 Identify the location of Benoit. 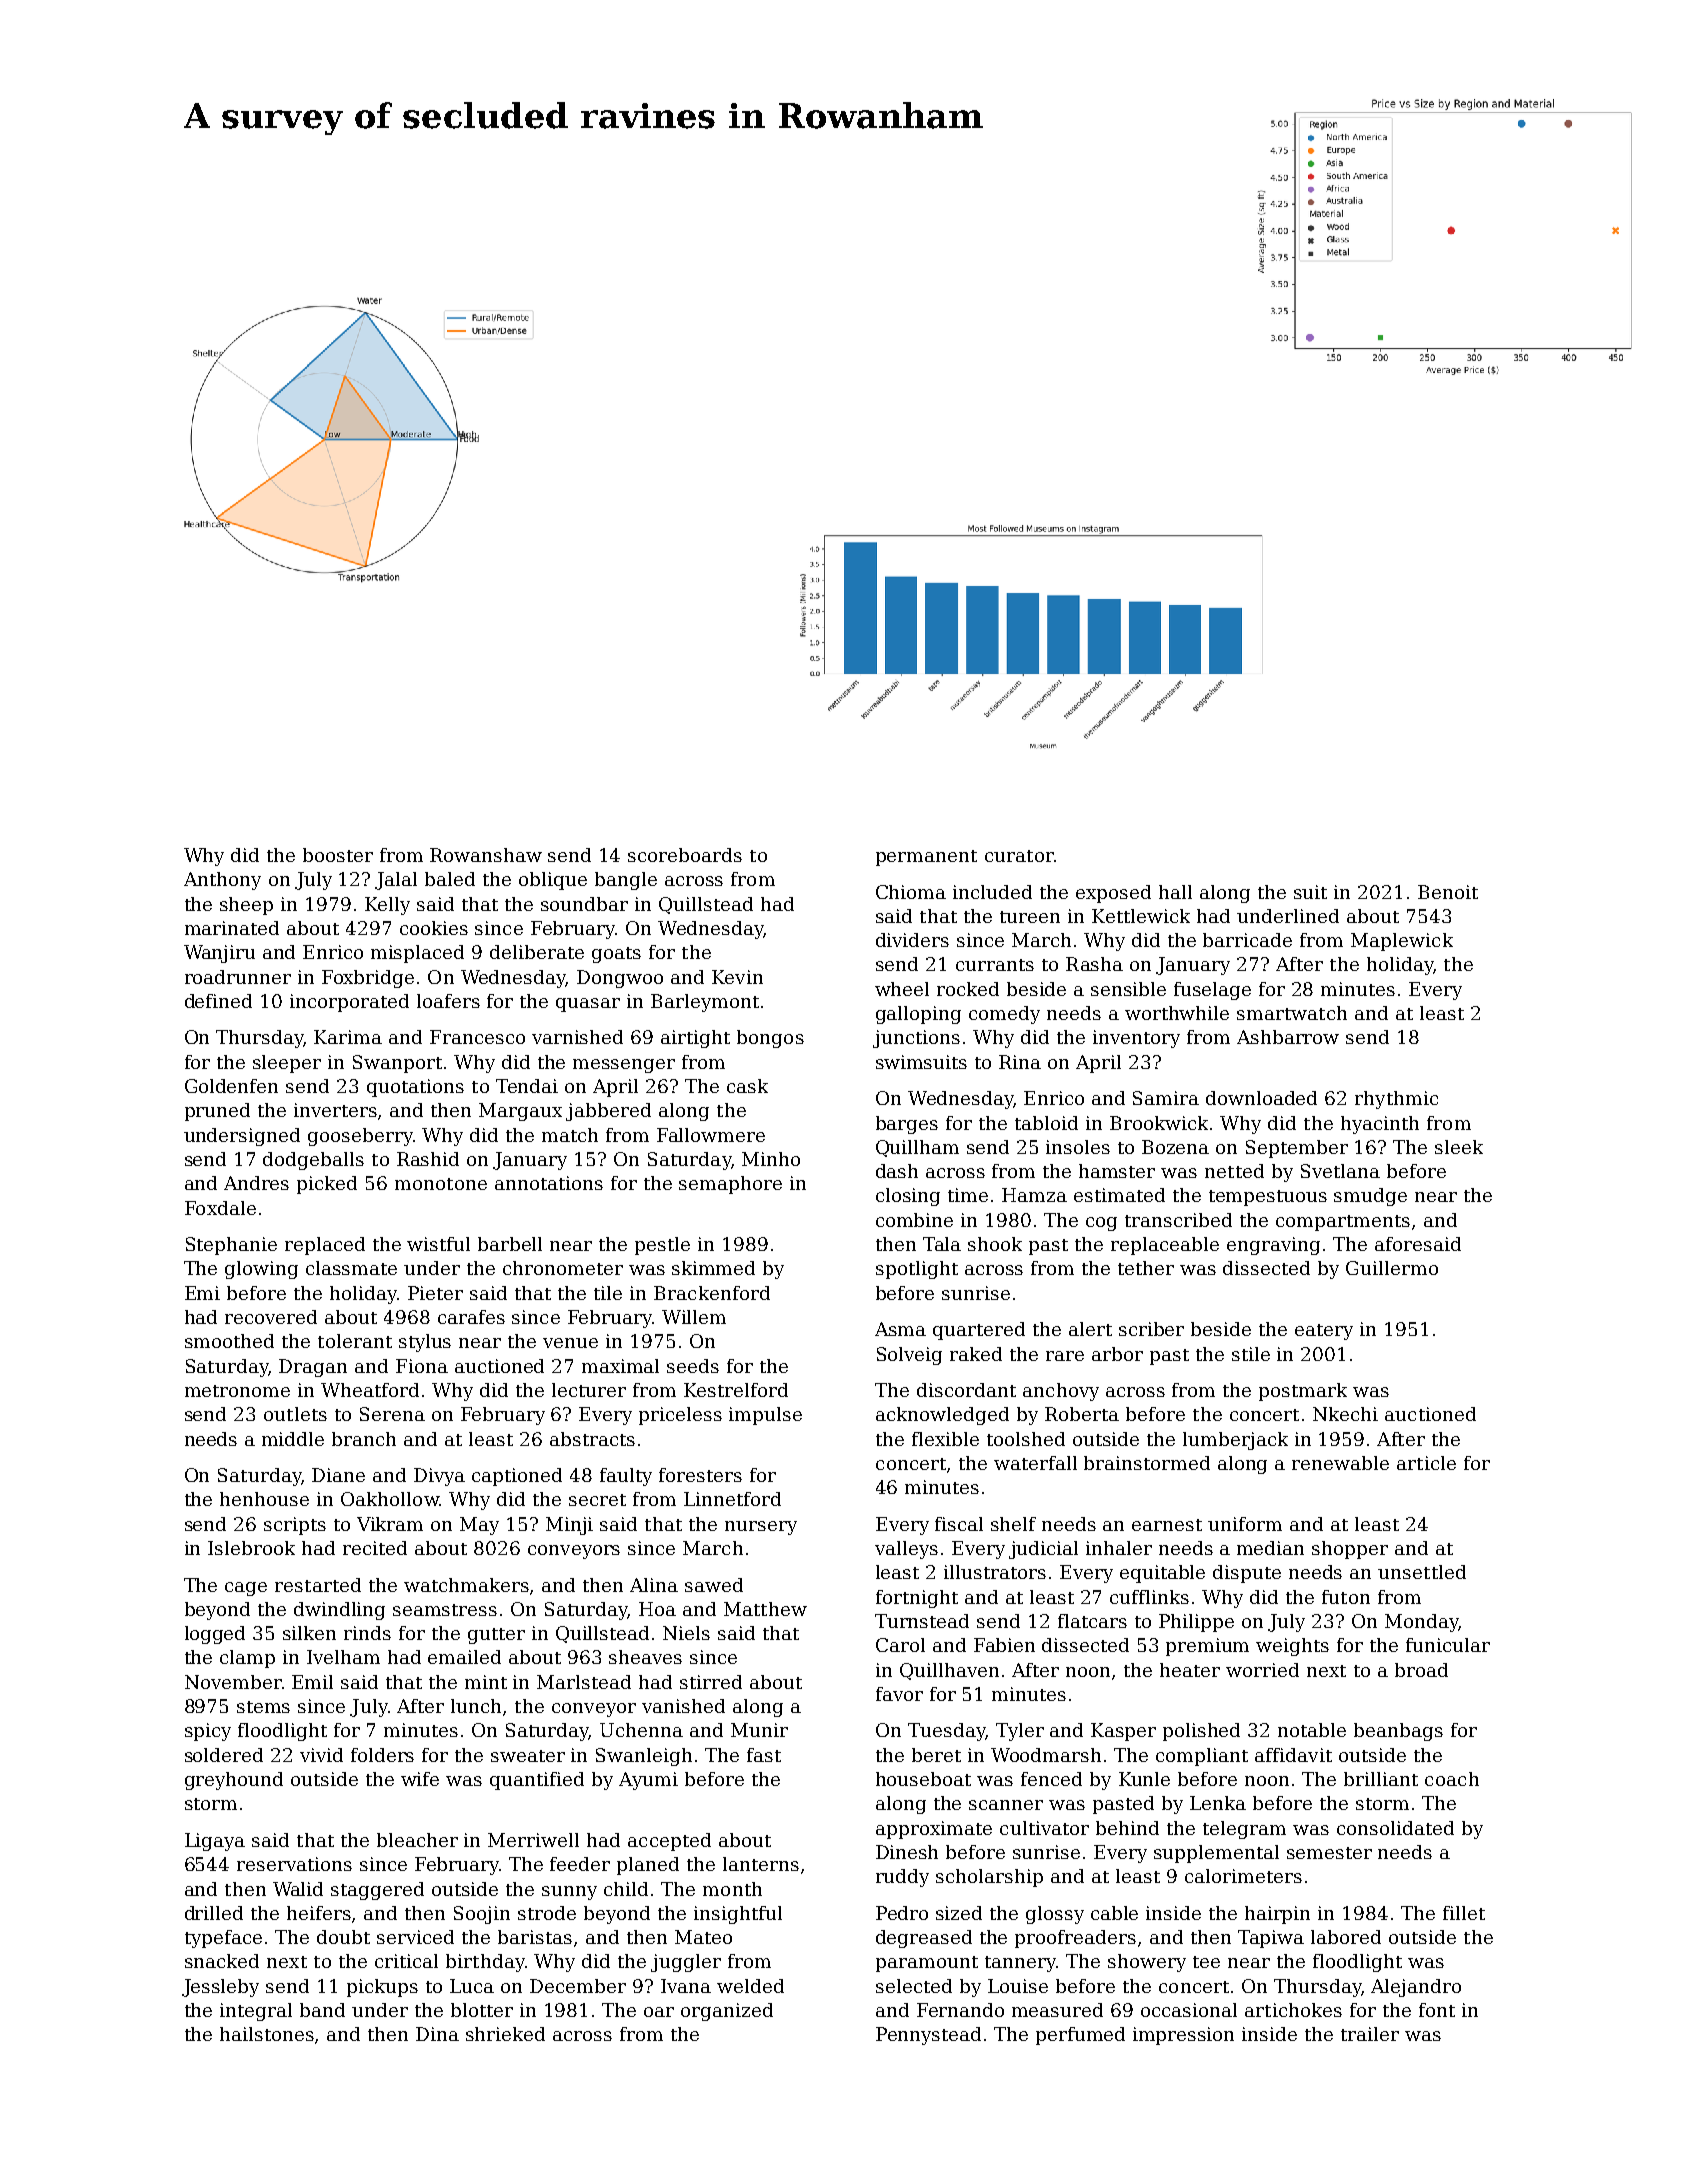
(1448, 892).
